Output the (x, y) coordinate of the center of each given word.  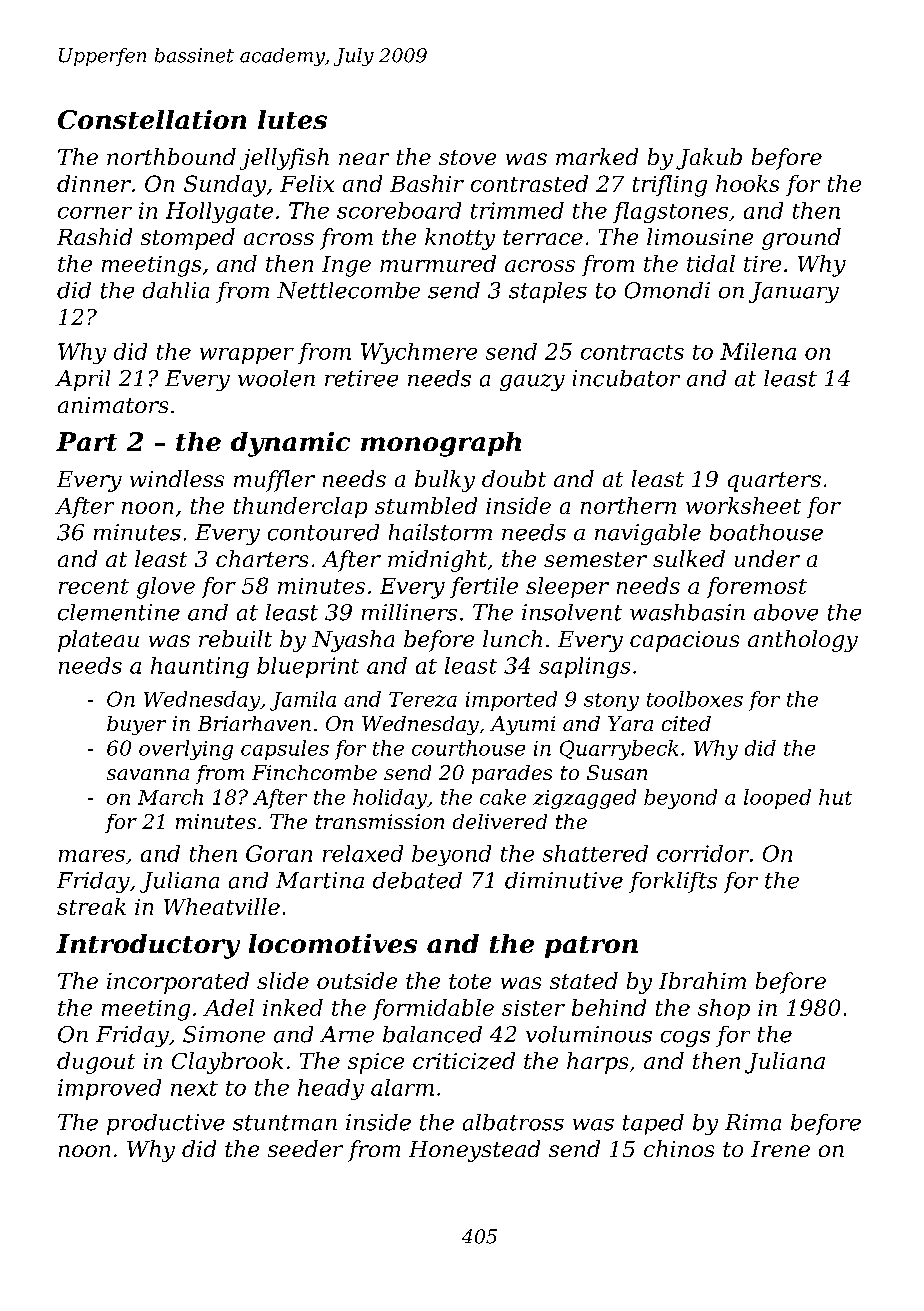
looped (777, 799)
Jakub (709, 159)
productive (166, 1124)
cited (686, 723)
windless (177, 478)
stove (467, 157)
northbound (171, 156)
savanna (148, 774)
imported (511, 701)
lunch (512, 638)
